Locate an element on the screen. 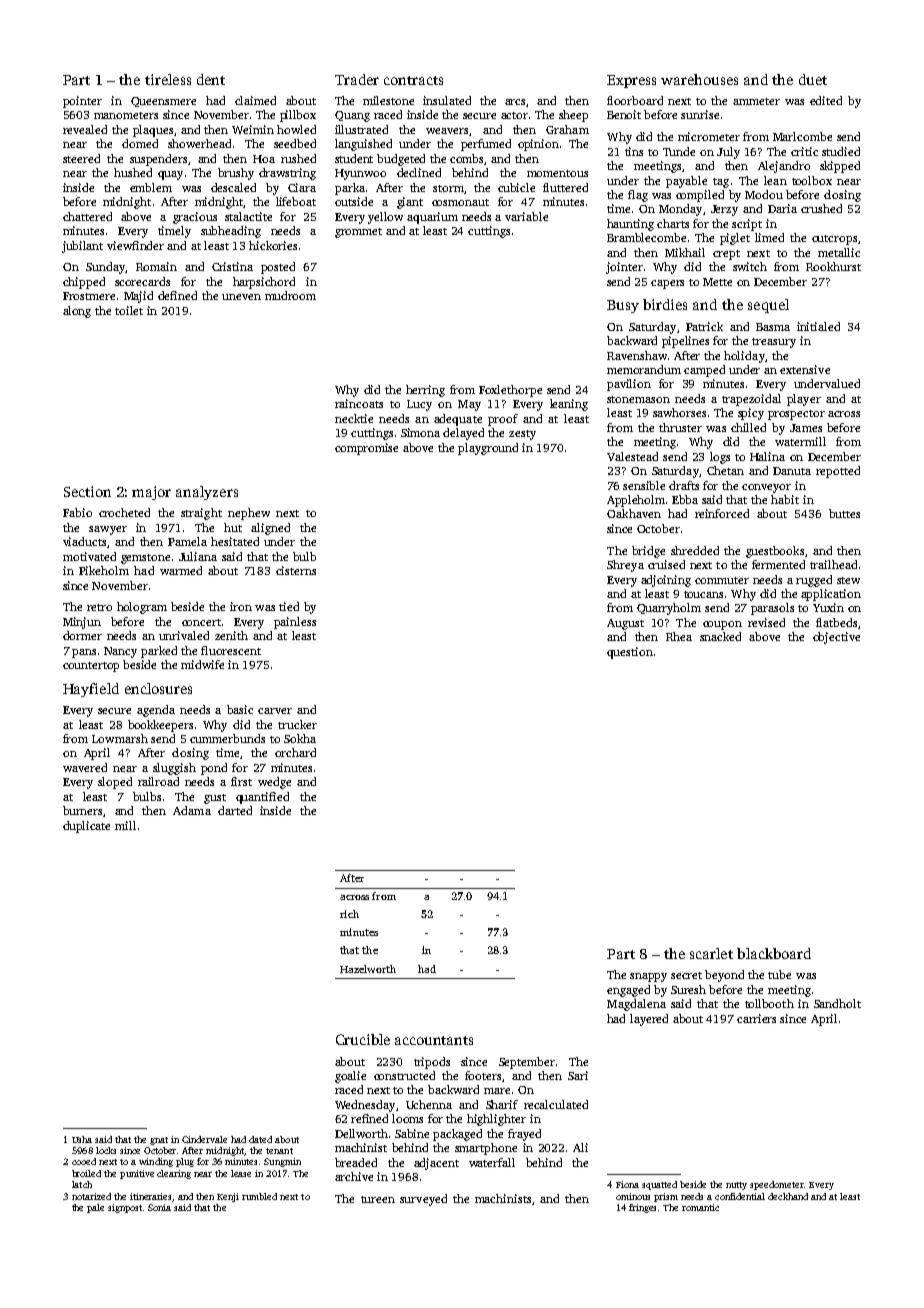  zesty is located at coordinates (522, 435).
